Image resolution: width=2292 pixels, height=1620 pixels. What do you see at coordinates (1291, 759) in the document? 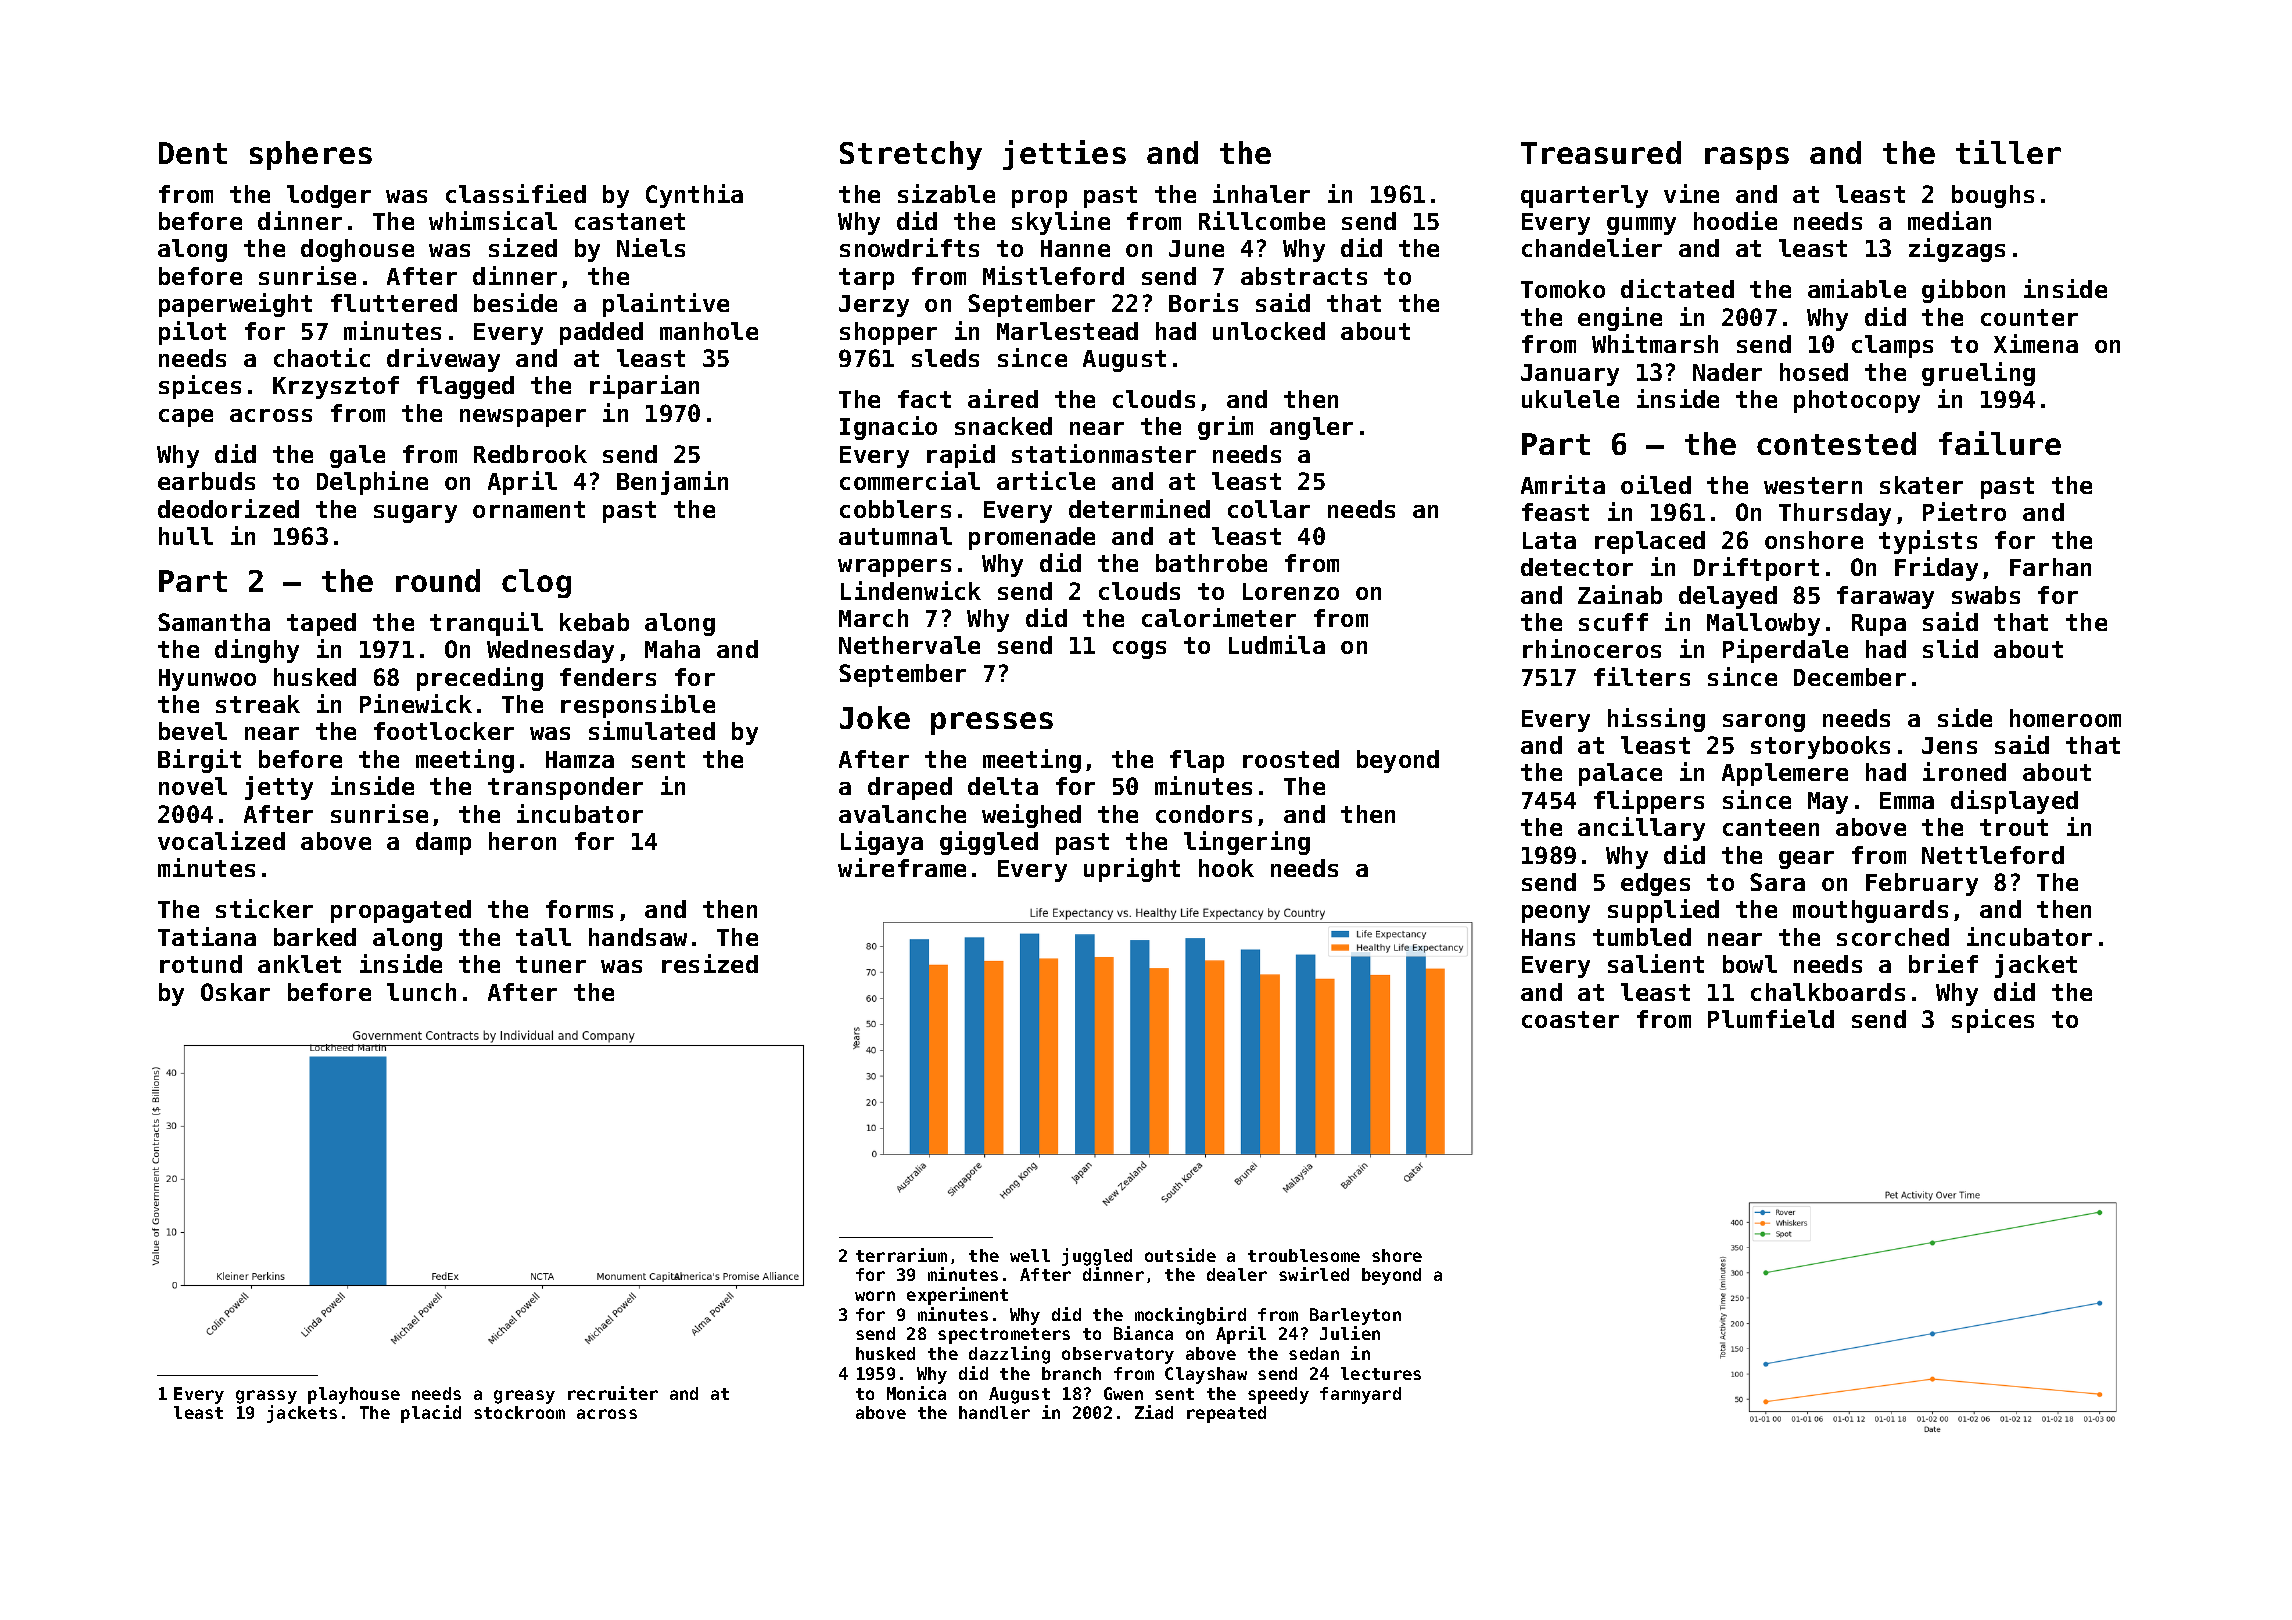
I see `roosted` at bounding box center [1291, 759].
